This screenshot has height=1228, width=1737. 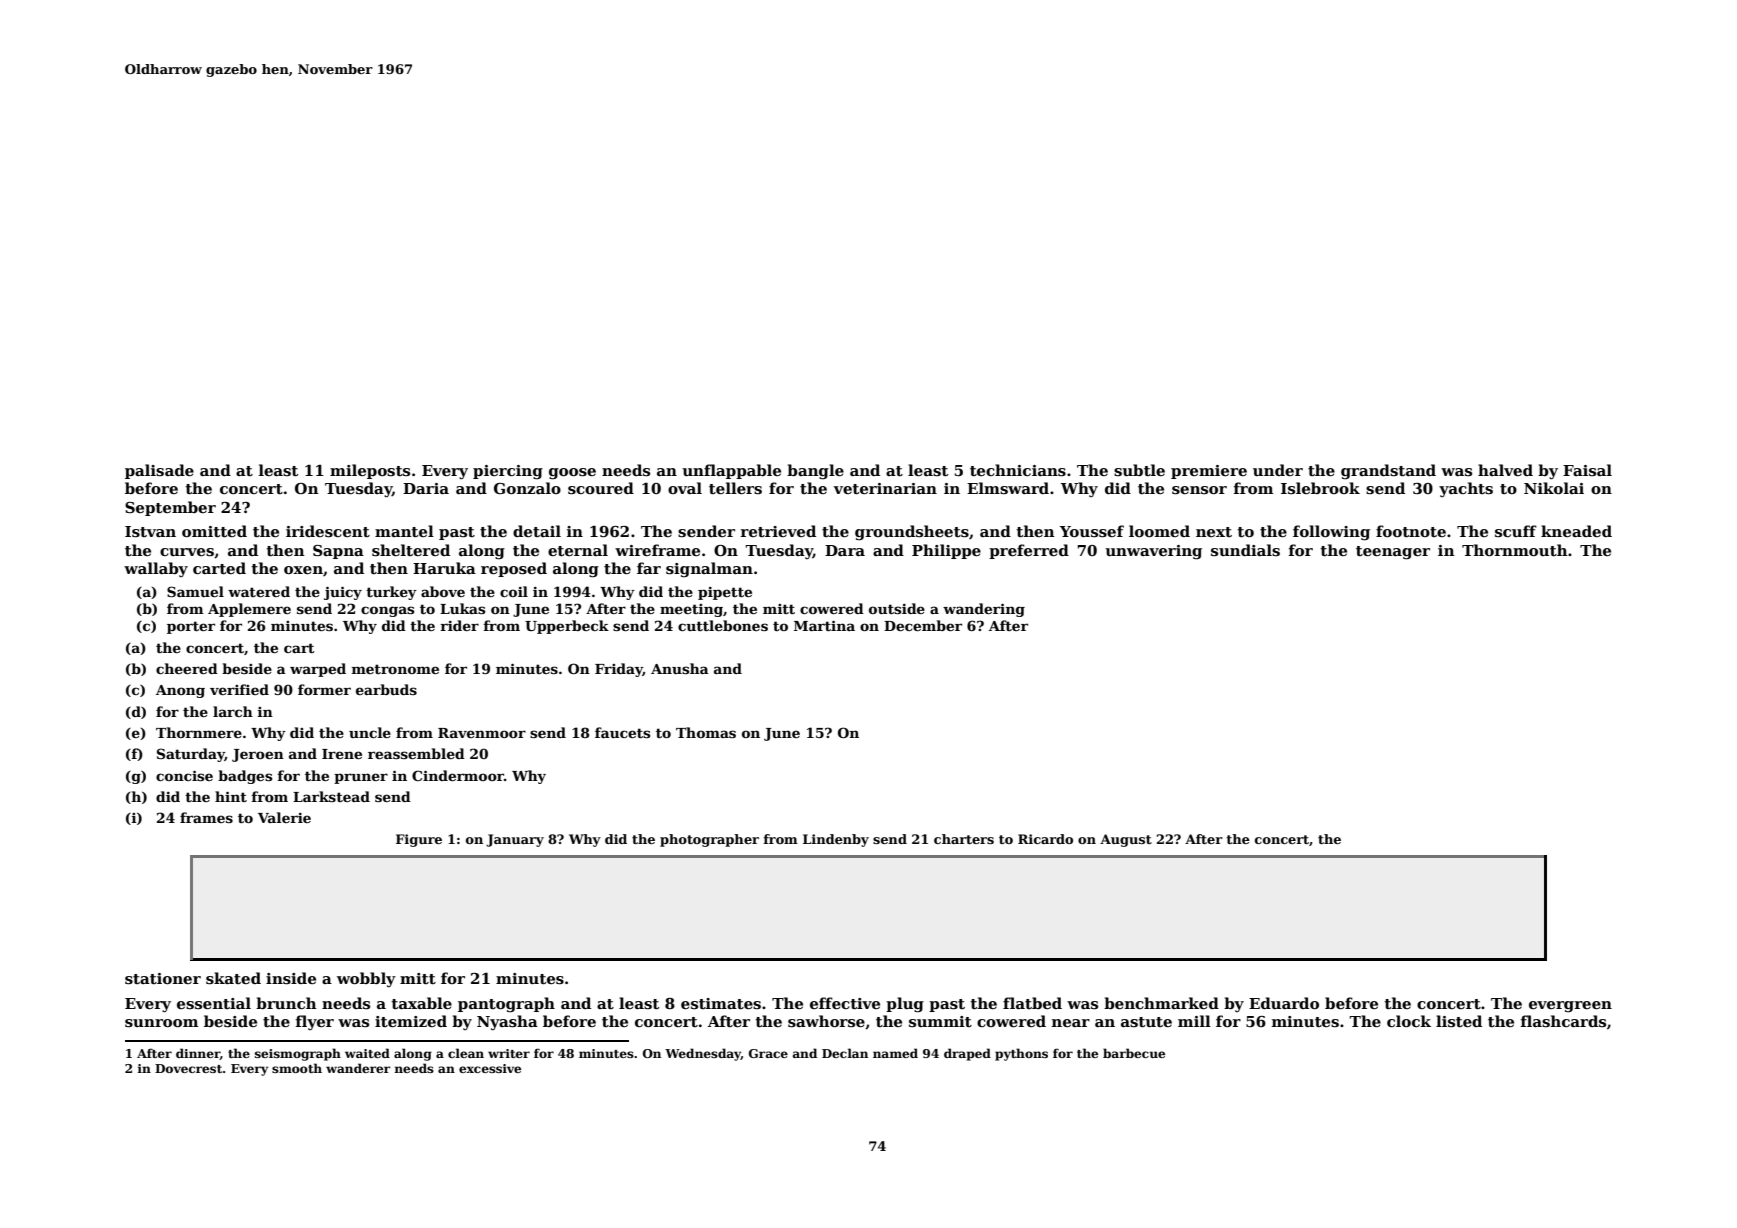 I want to click on Figure, so click(x=419, y=840).
